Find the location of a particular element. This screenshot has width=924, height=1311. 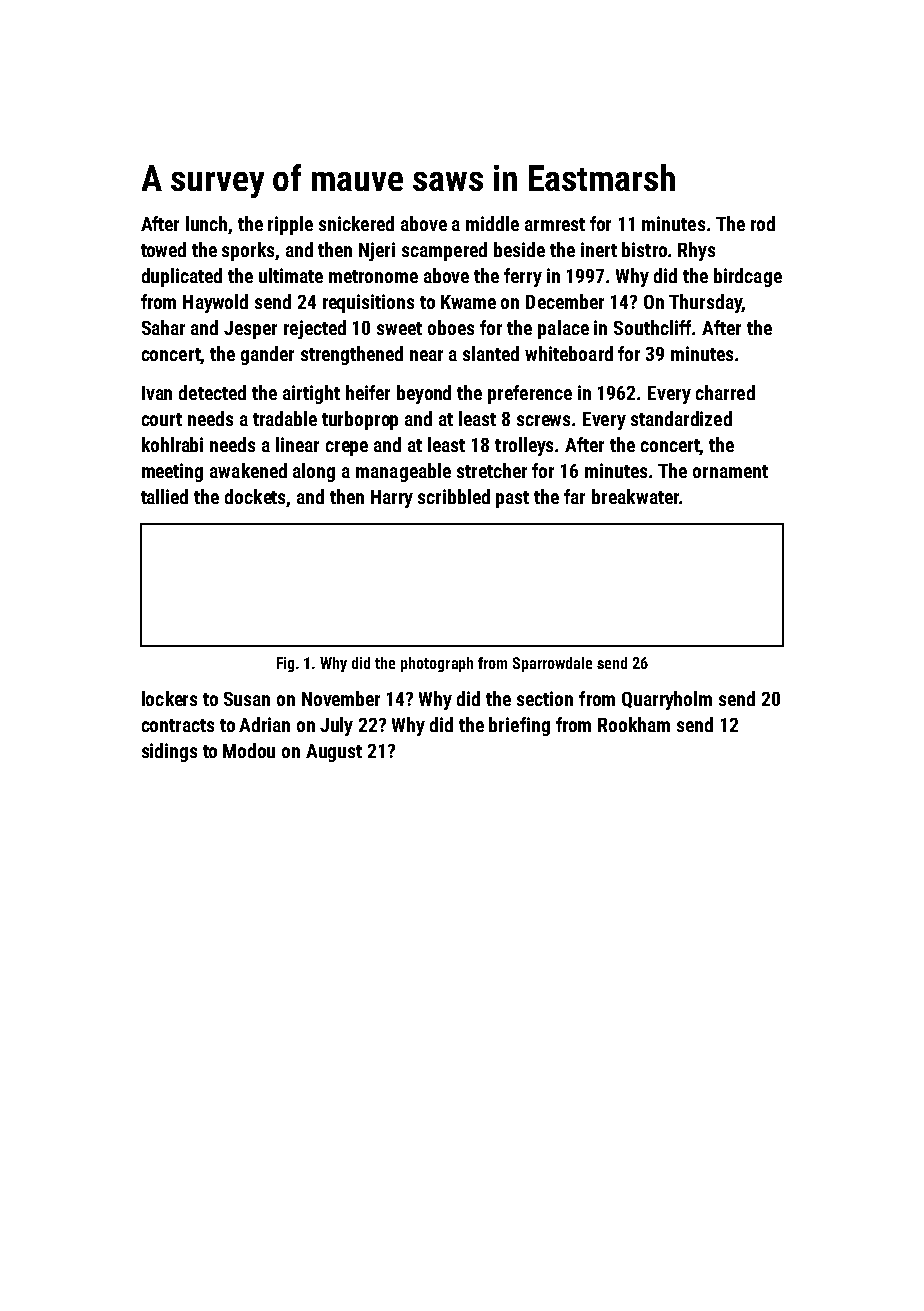

July is located at coordinates (336, 726).
